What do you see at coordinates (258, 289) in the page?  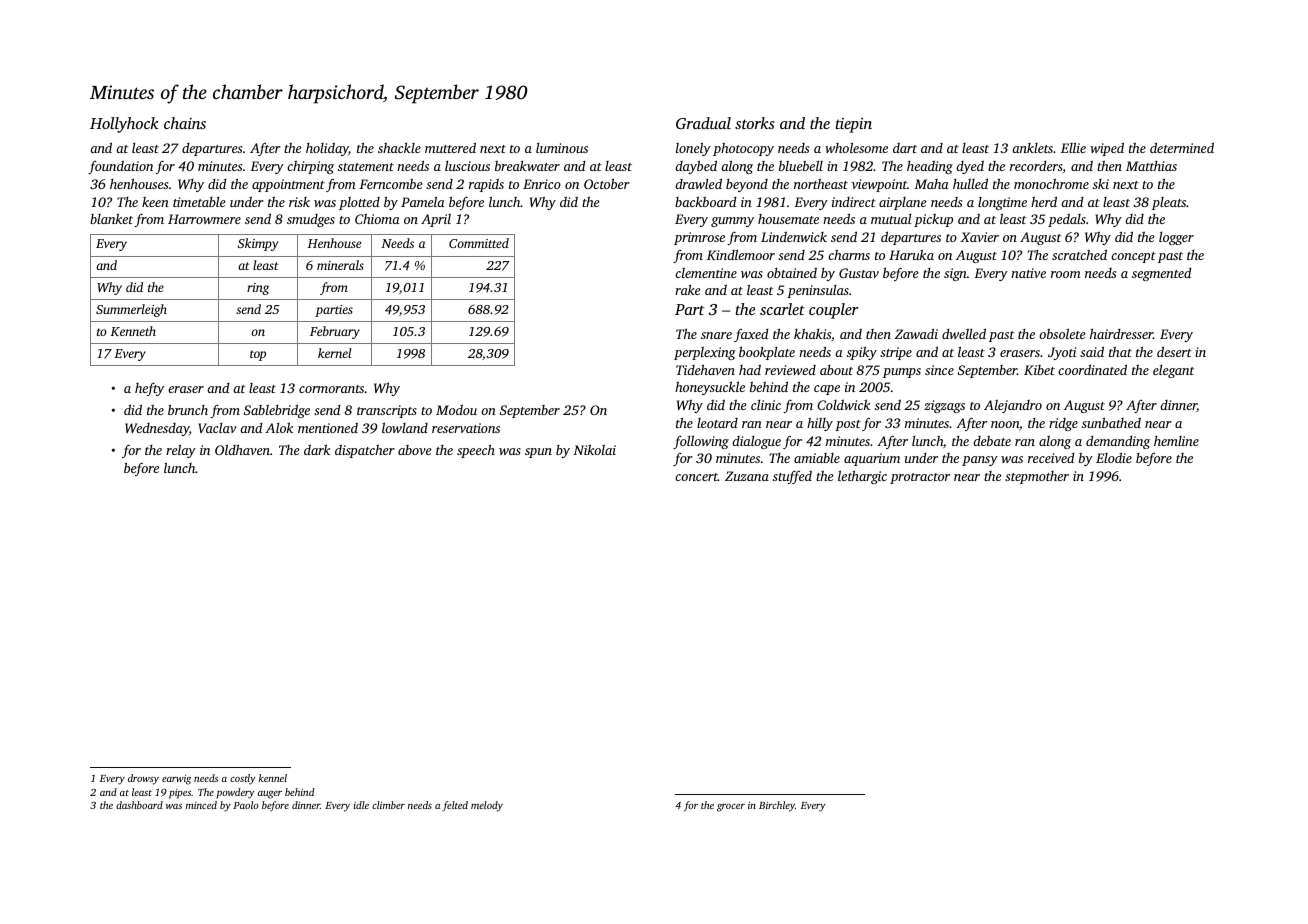 I see `ring` at bounding box center [258, 289].
